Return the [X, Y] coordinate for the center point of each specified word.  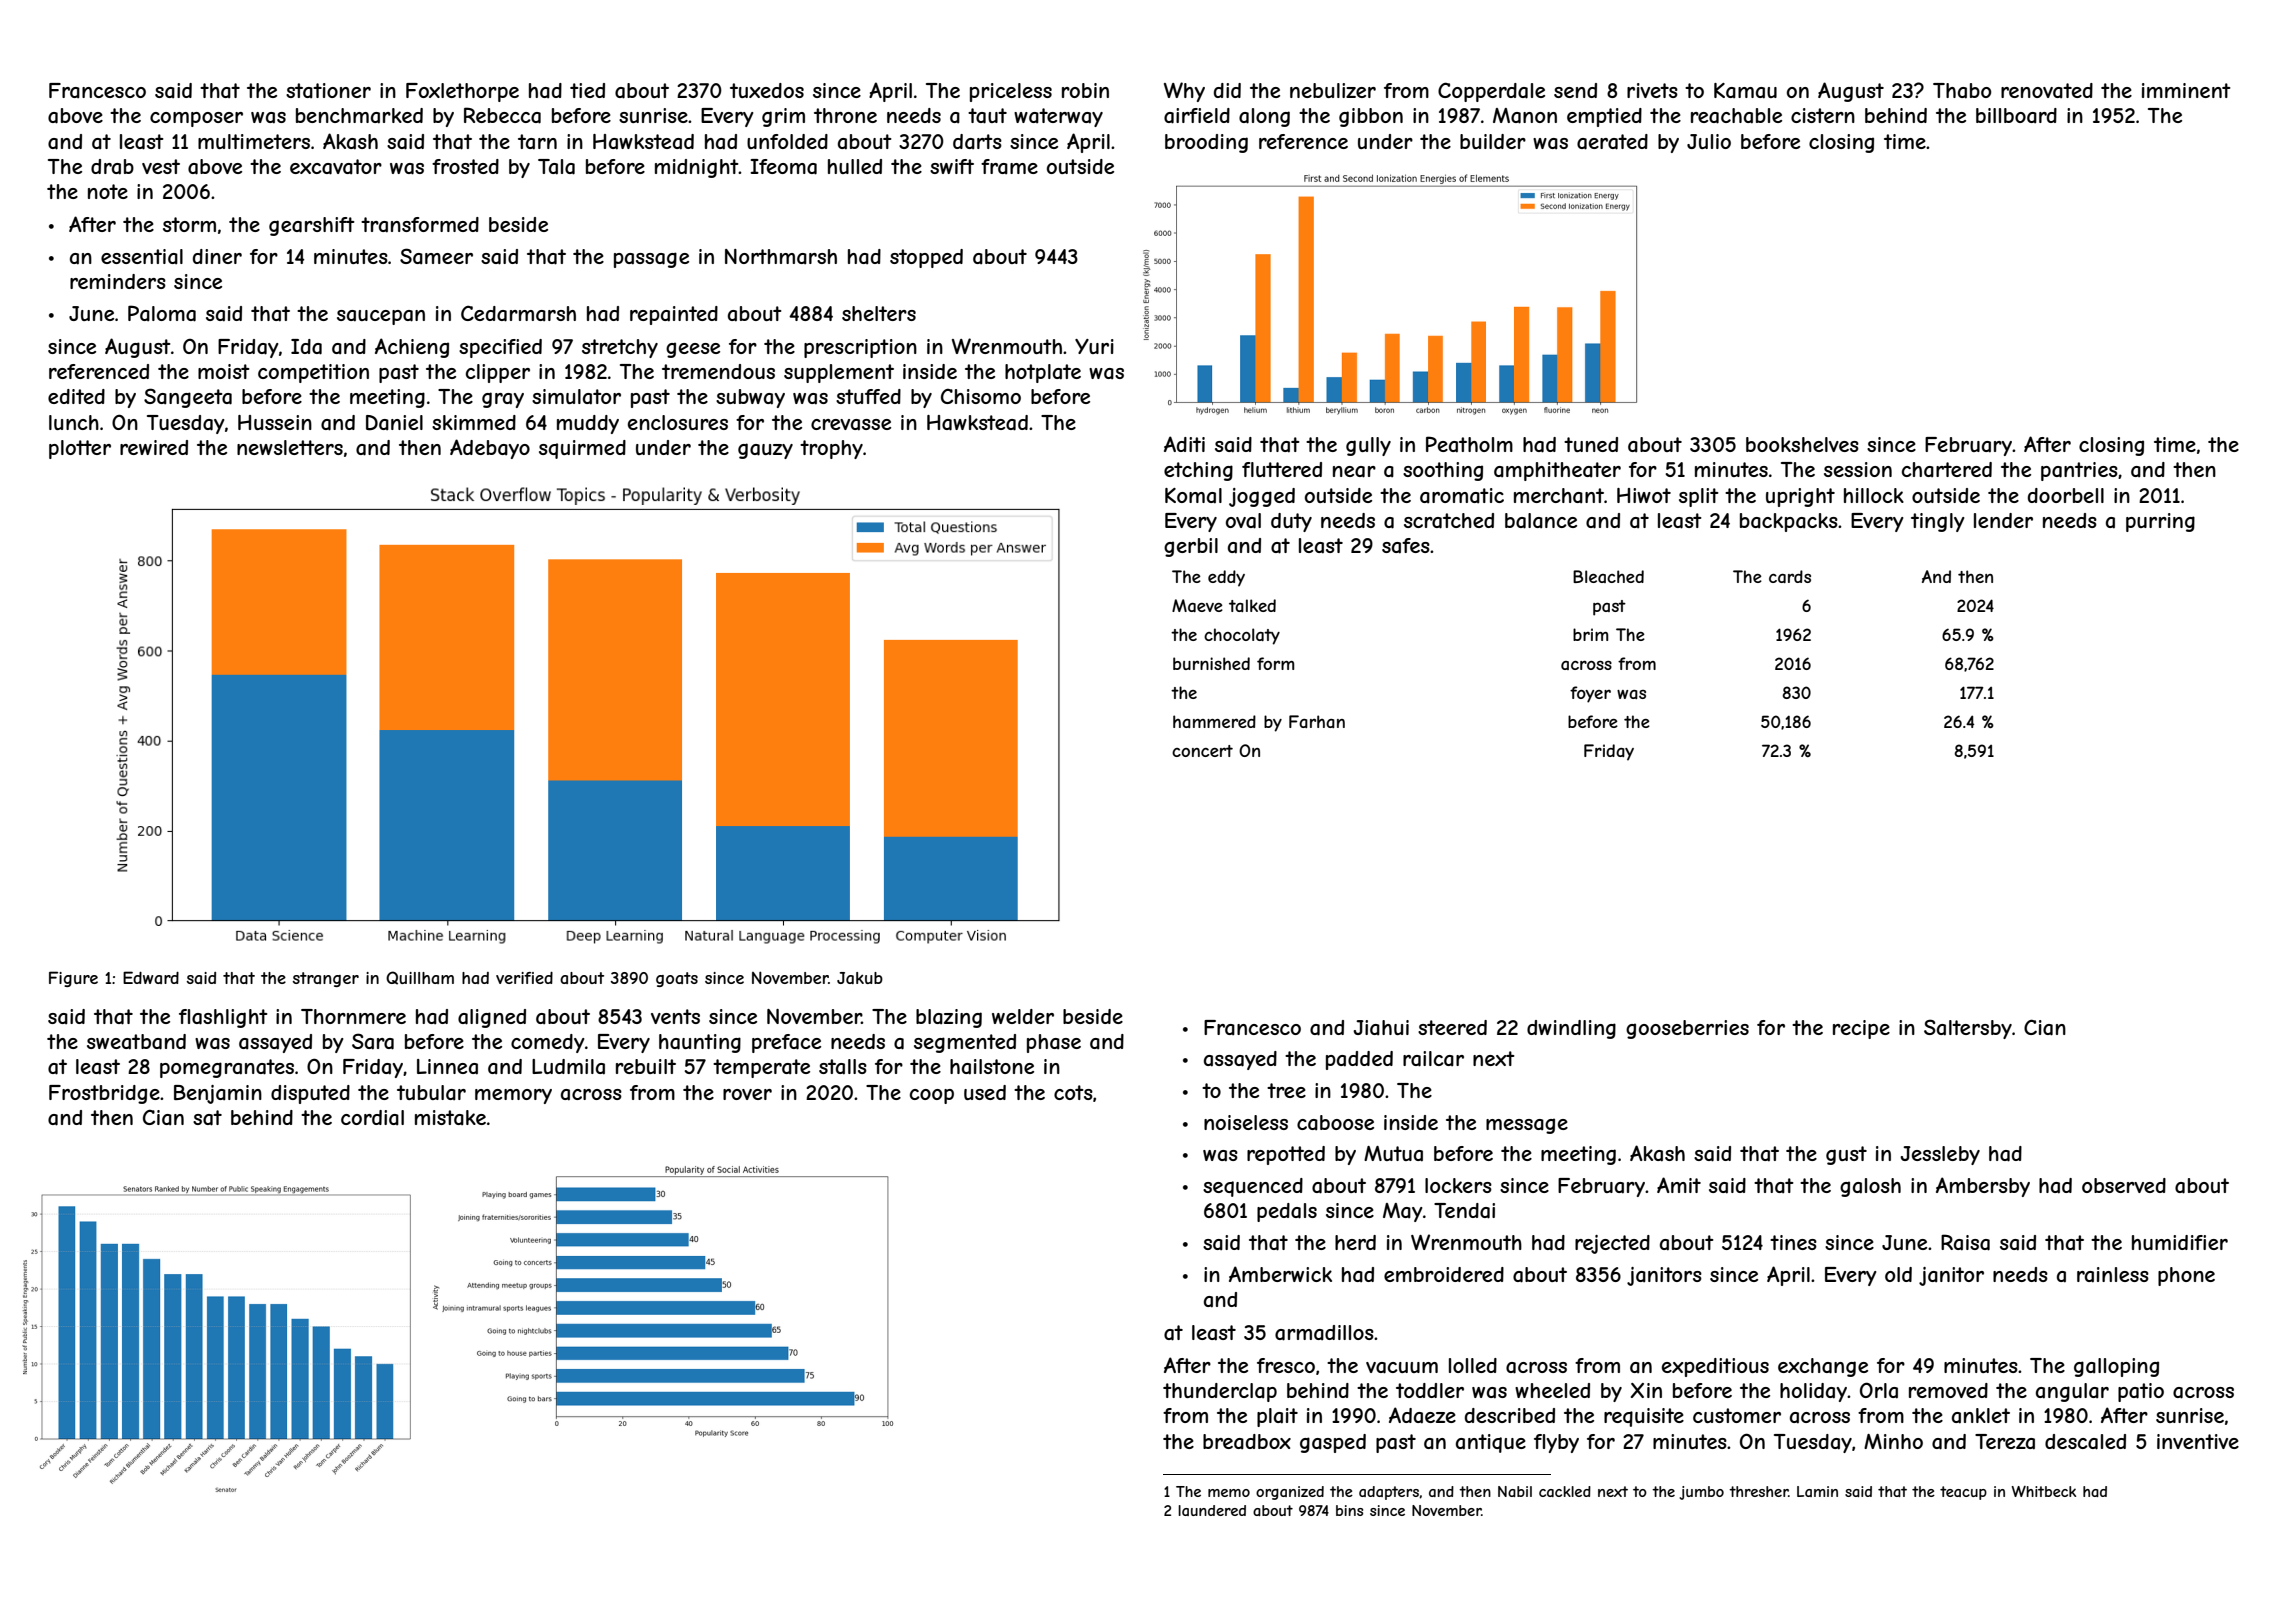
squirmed [582, 449]
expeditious [1715, 1367]
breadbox [1247, 1441]
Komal [1193, 496]
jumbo [1701, 1493]
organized [1290, 1493]
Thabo [1962, 91]
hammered [1214, 721]
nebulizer [1333, 90]
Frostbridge [104, 1094]
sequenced [1253, 1187]
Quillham [420, 978]
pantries [2079, 471]
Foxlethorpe [462, 92]
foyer [1590, 694]
